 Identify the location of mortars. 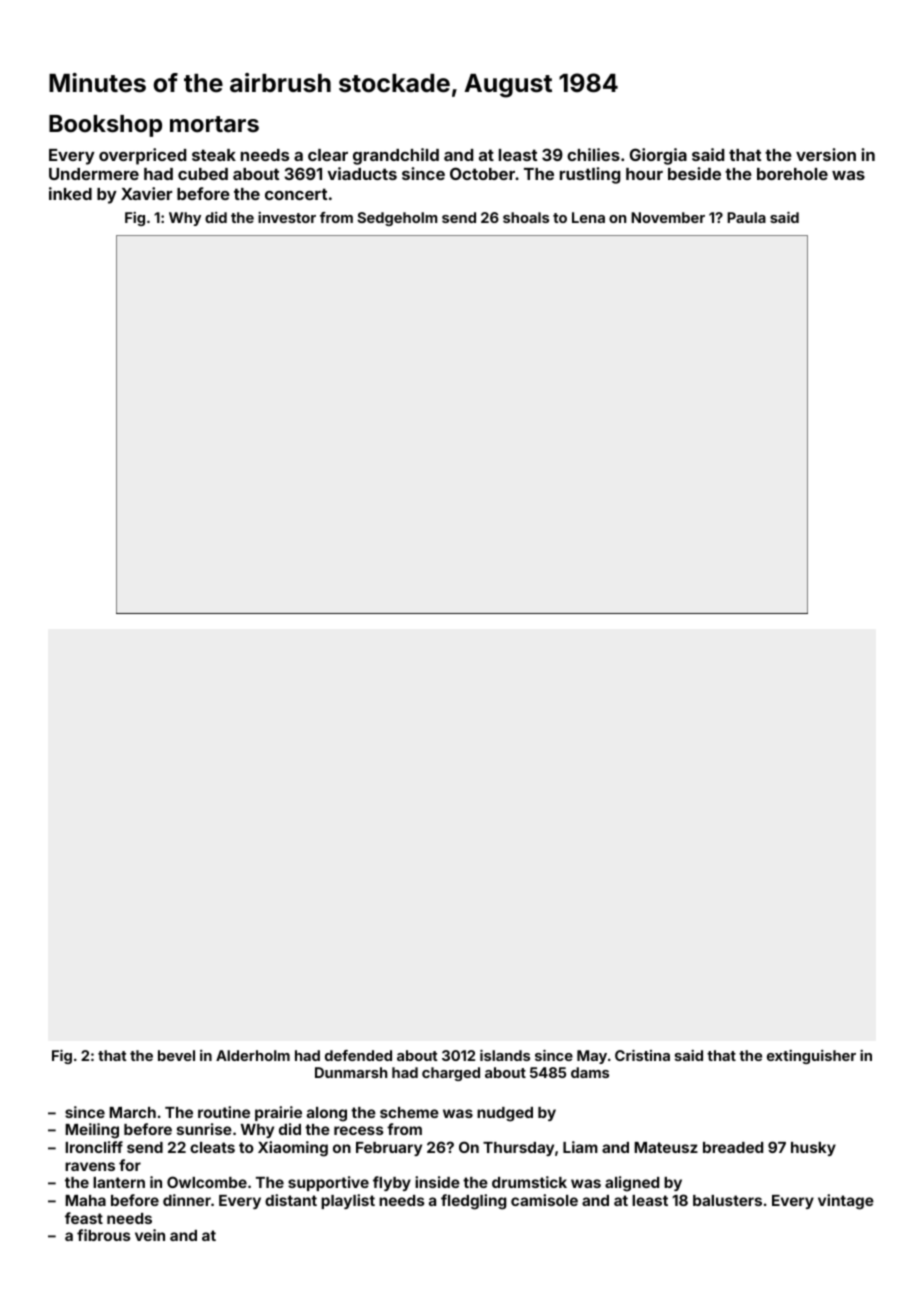
(214, 124).
